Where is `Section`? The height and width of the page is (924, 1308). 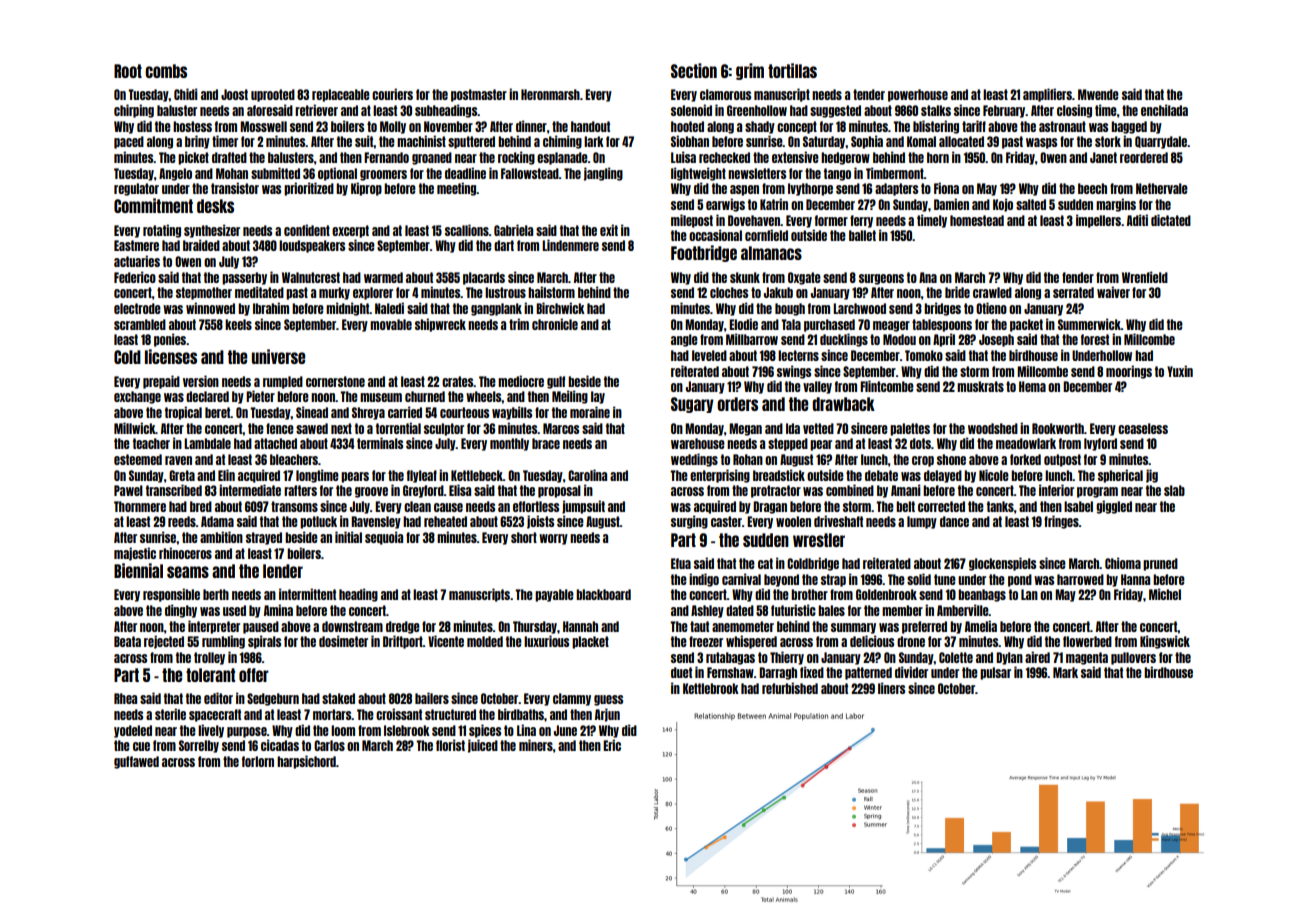 Section is located at coordinates (694, 70).
